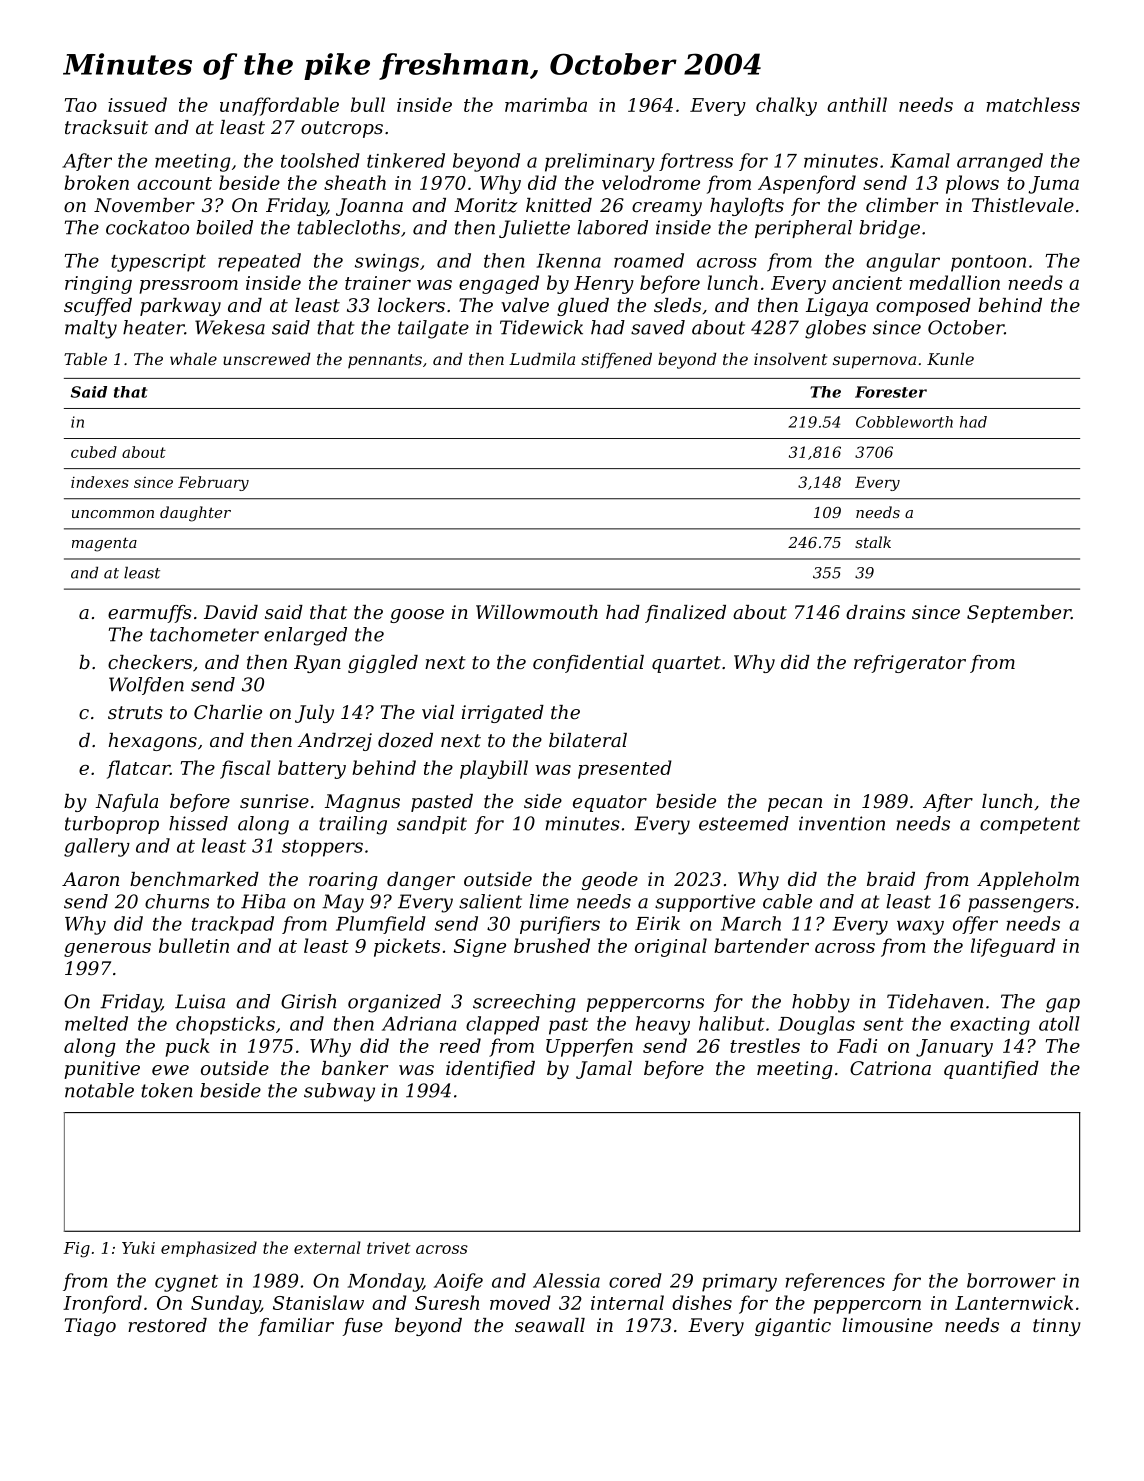 Image resolution: width=1144 pixels, height=1481 pixels. I want to click on stalk, so click(873, 542).
